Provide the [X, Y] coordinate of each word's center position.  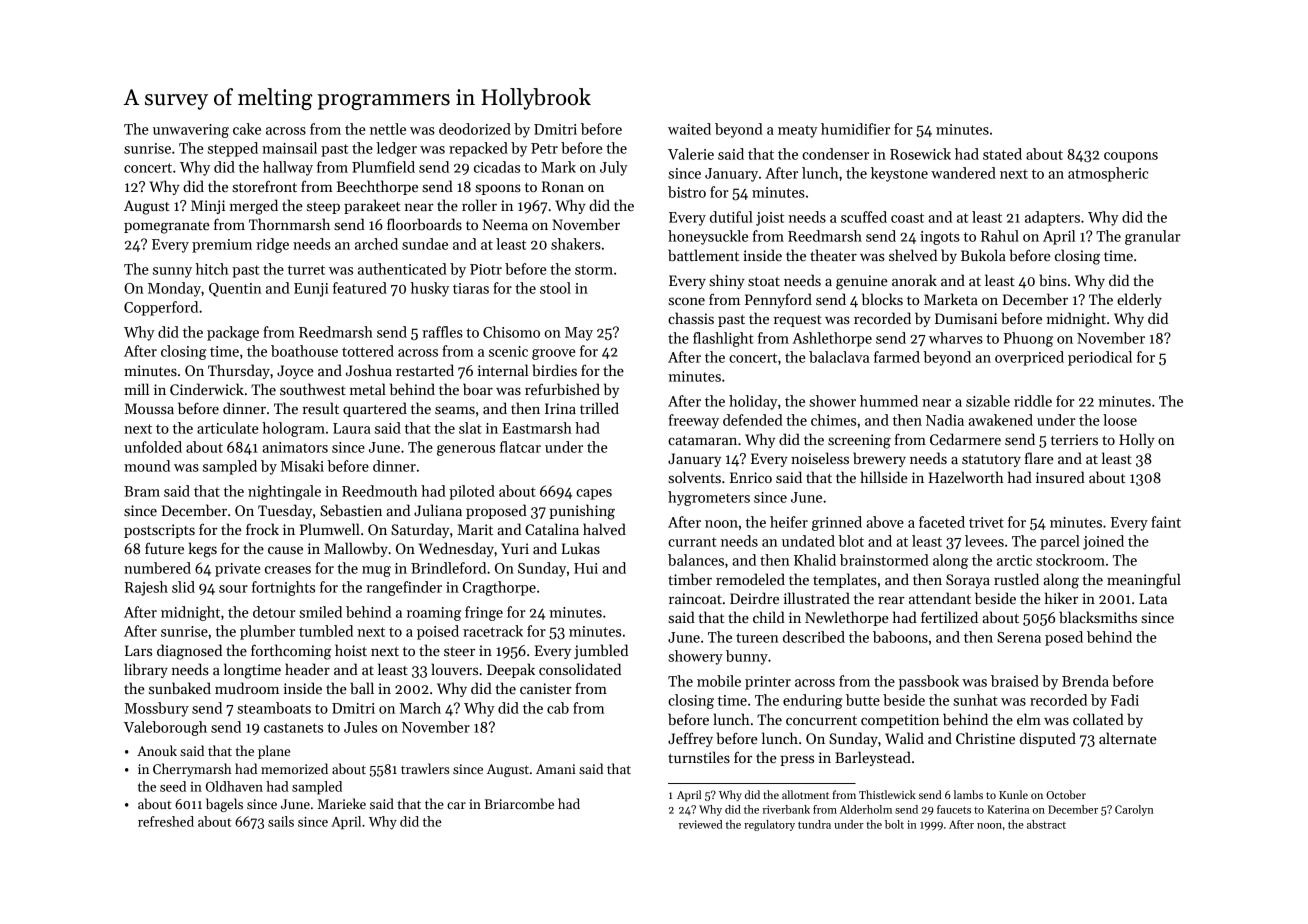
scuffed [864, 217]
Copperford [161, 308]
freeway [694, 421]
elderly [1139, 300]
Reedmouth [379, 491]
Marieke [342, 803]
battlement [703, 255]
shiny [727, 281]
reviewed [701, 824]
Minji [208, 207]
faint [1166, 522]
